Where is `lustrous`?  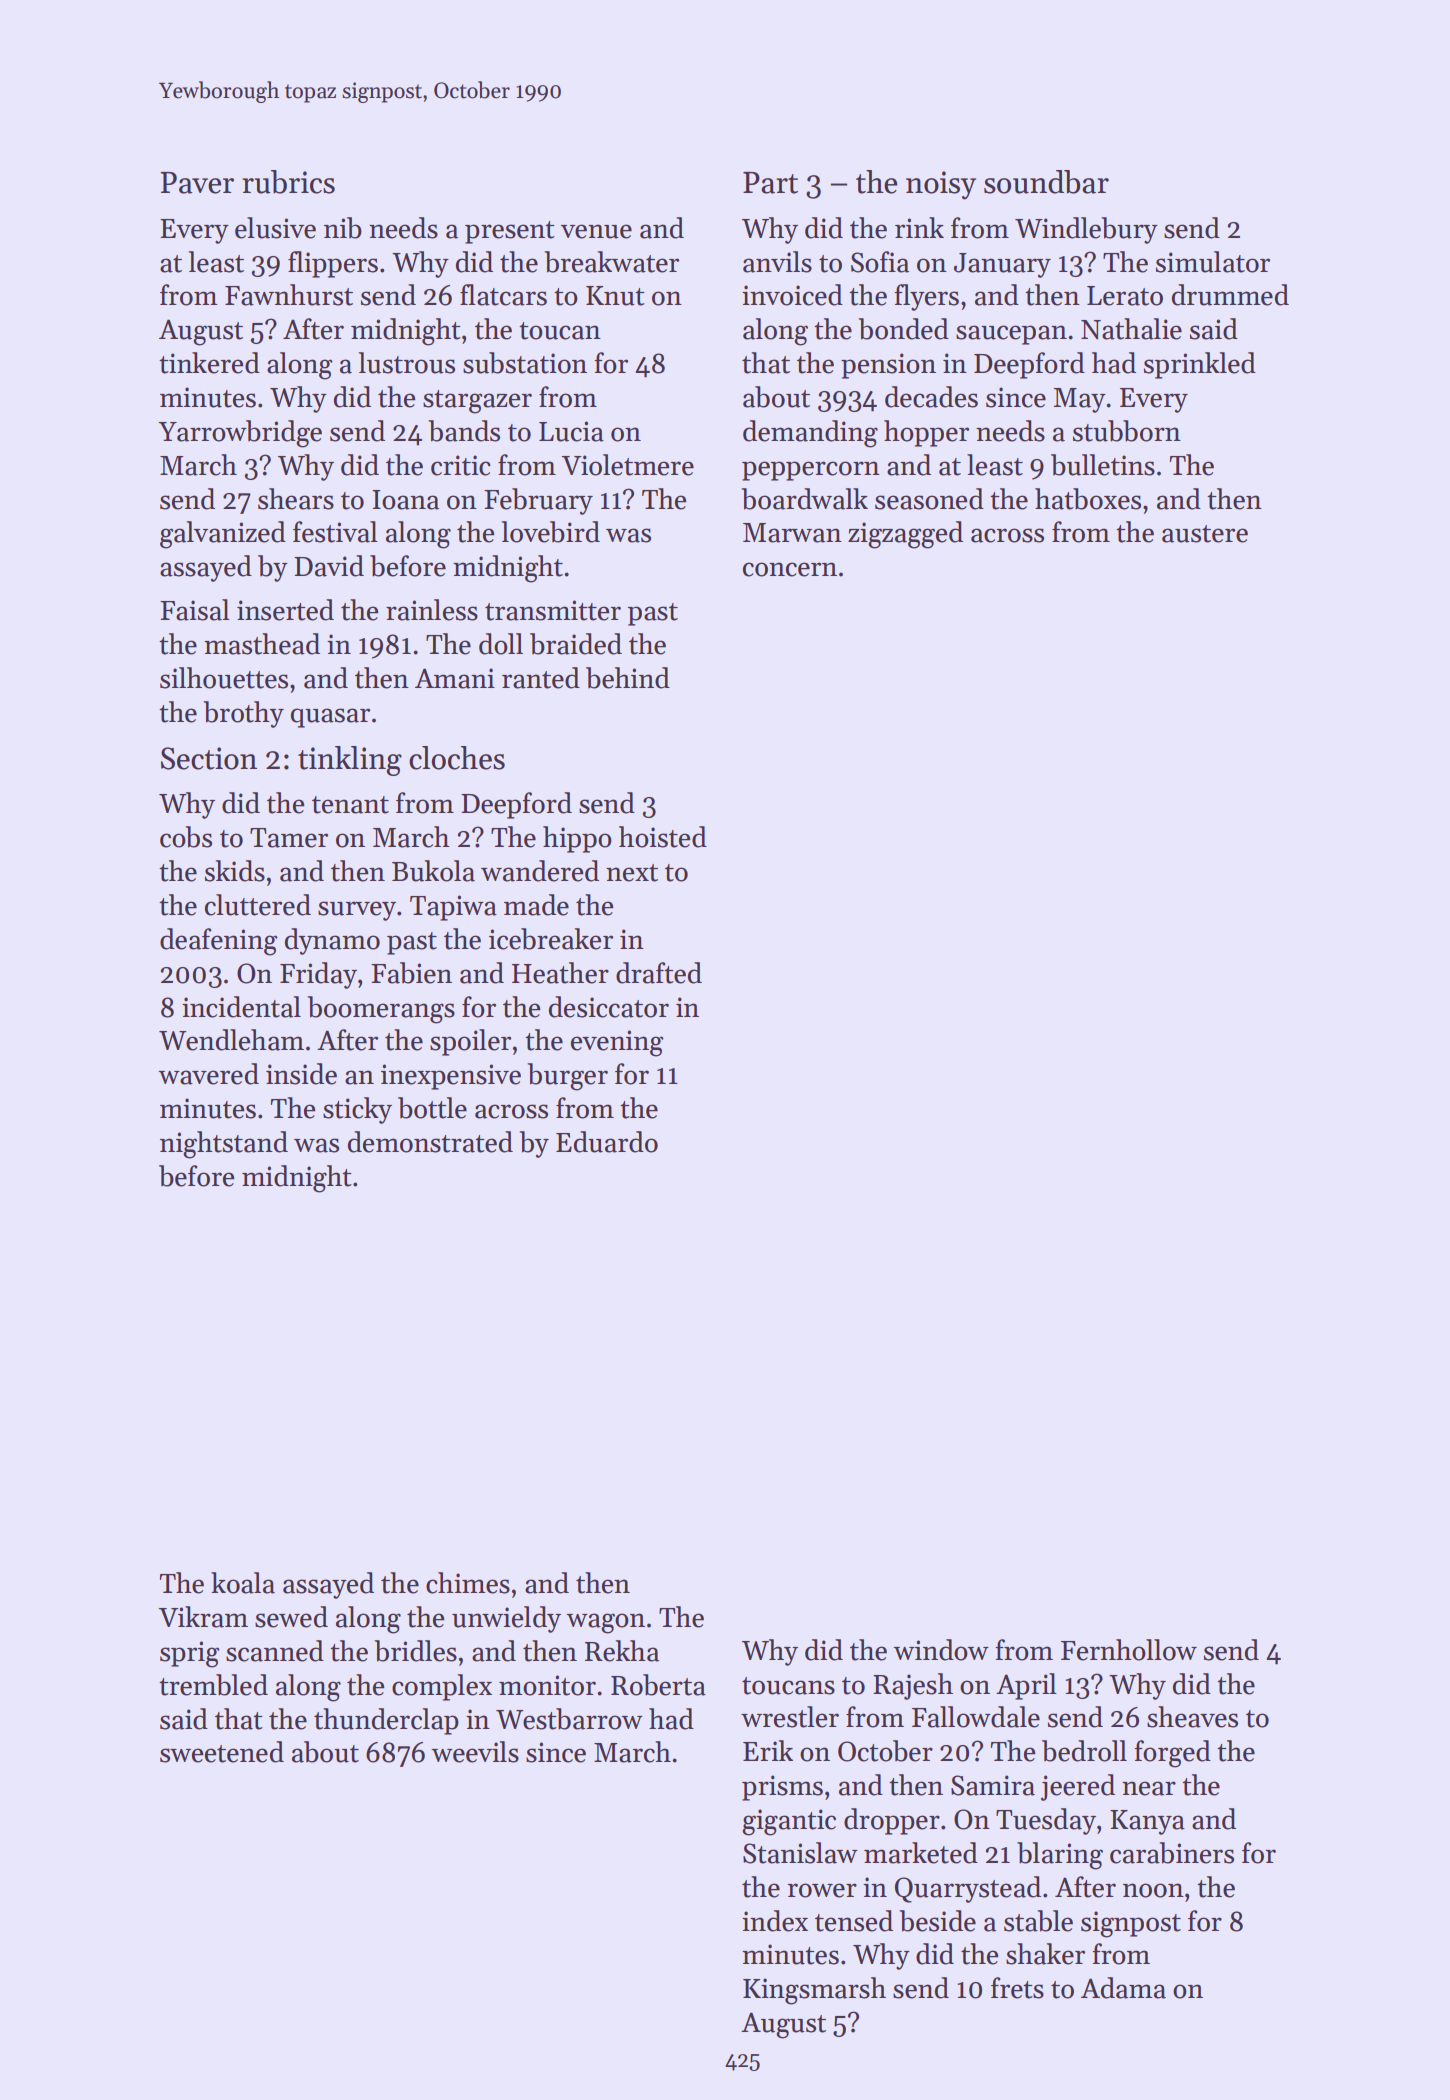 lustrous is located at coordinates (407, 363).
